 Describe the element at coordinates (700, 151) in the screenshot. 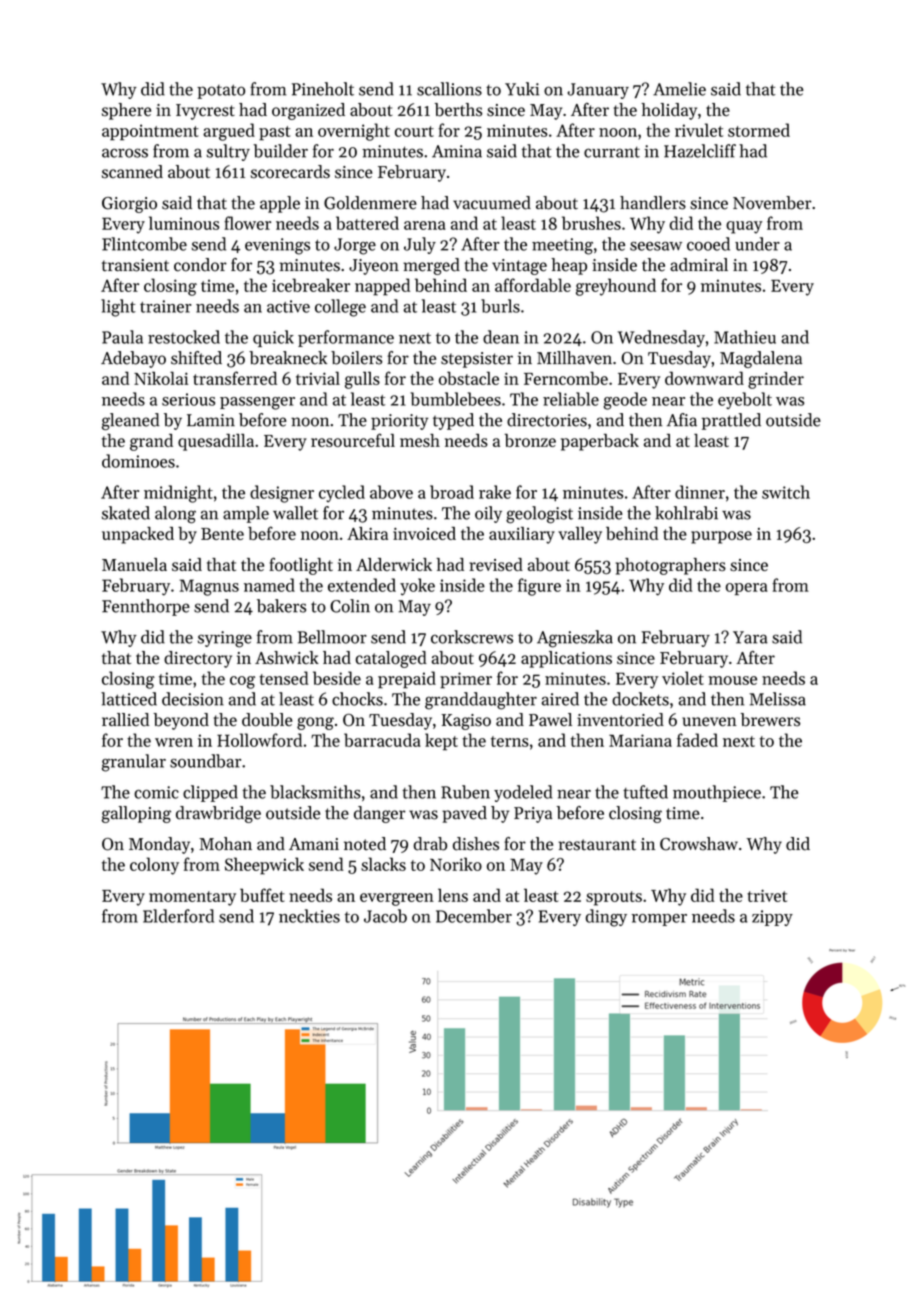

I see `Hazelcliff` at that location.
